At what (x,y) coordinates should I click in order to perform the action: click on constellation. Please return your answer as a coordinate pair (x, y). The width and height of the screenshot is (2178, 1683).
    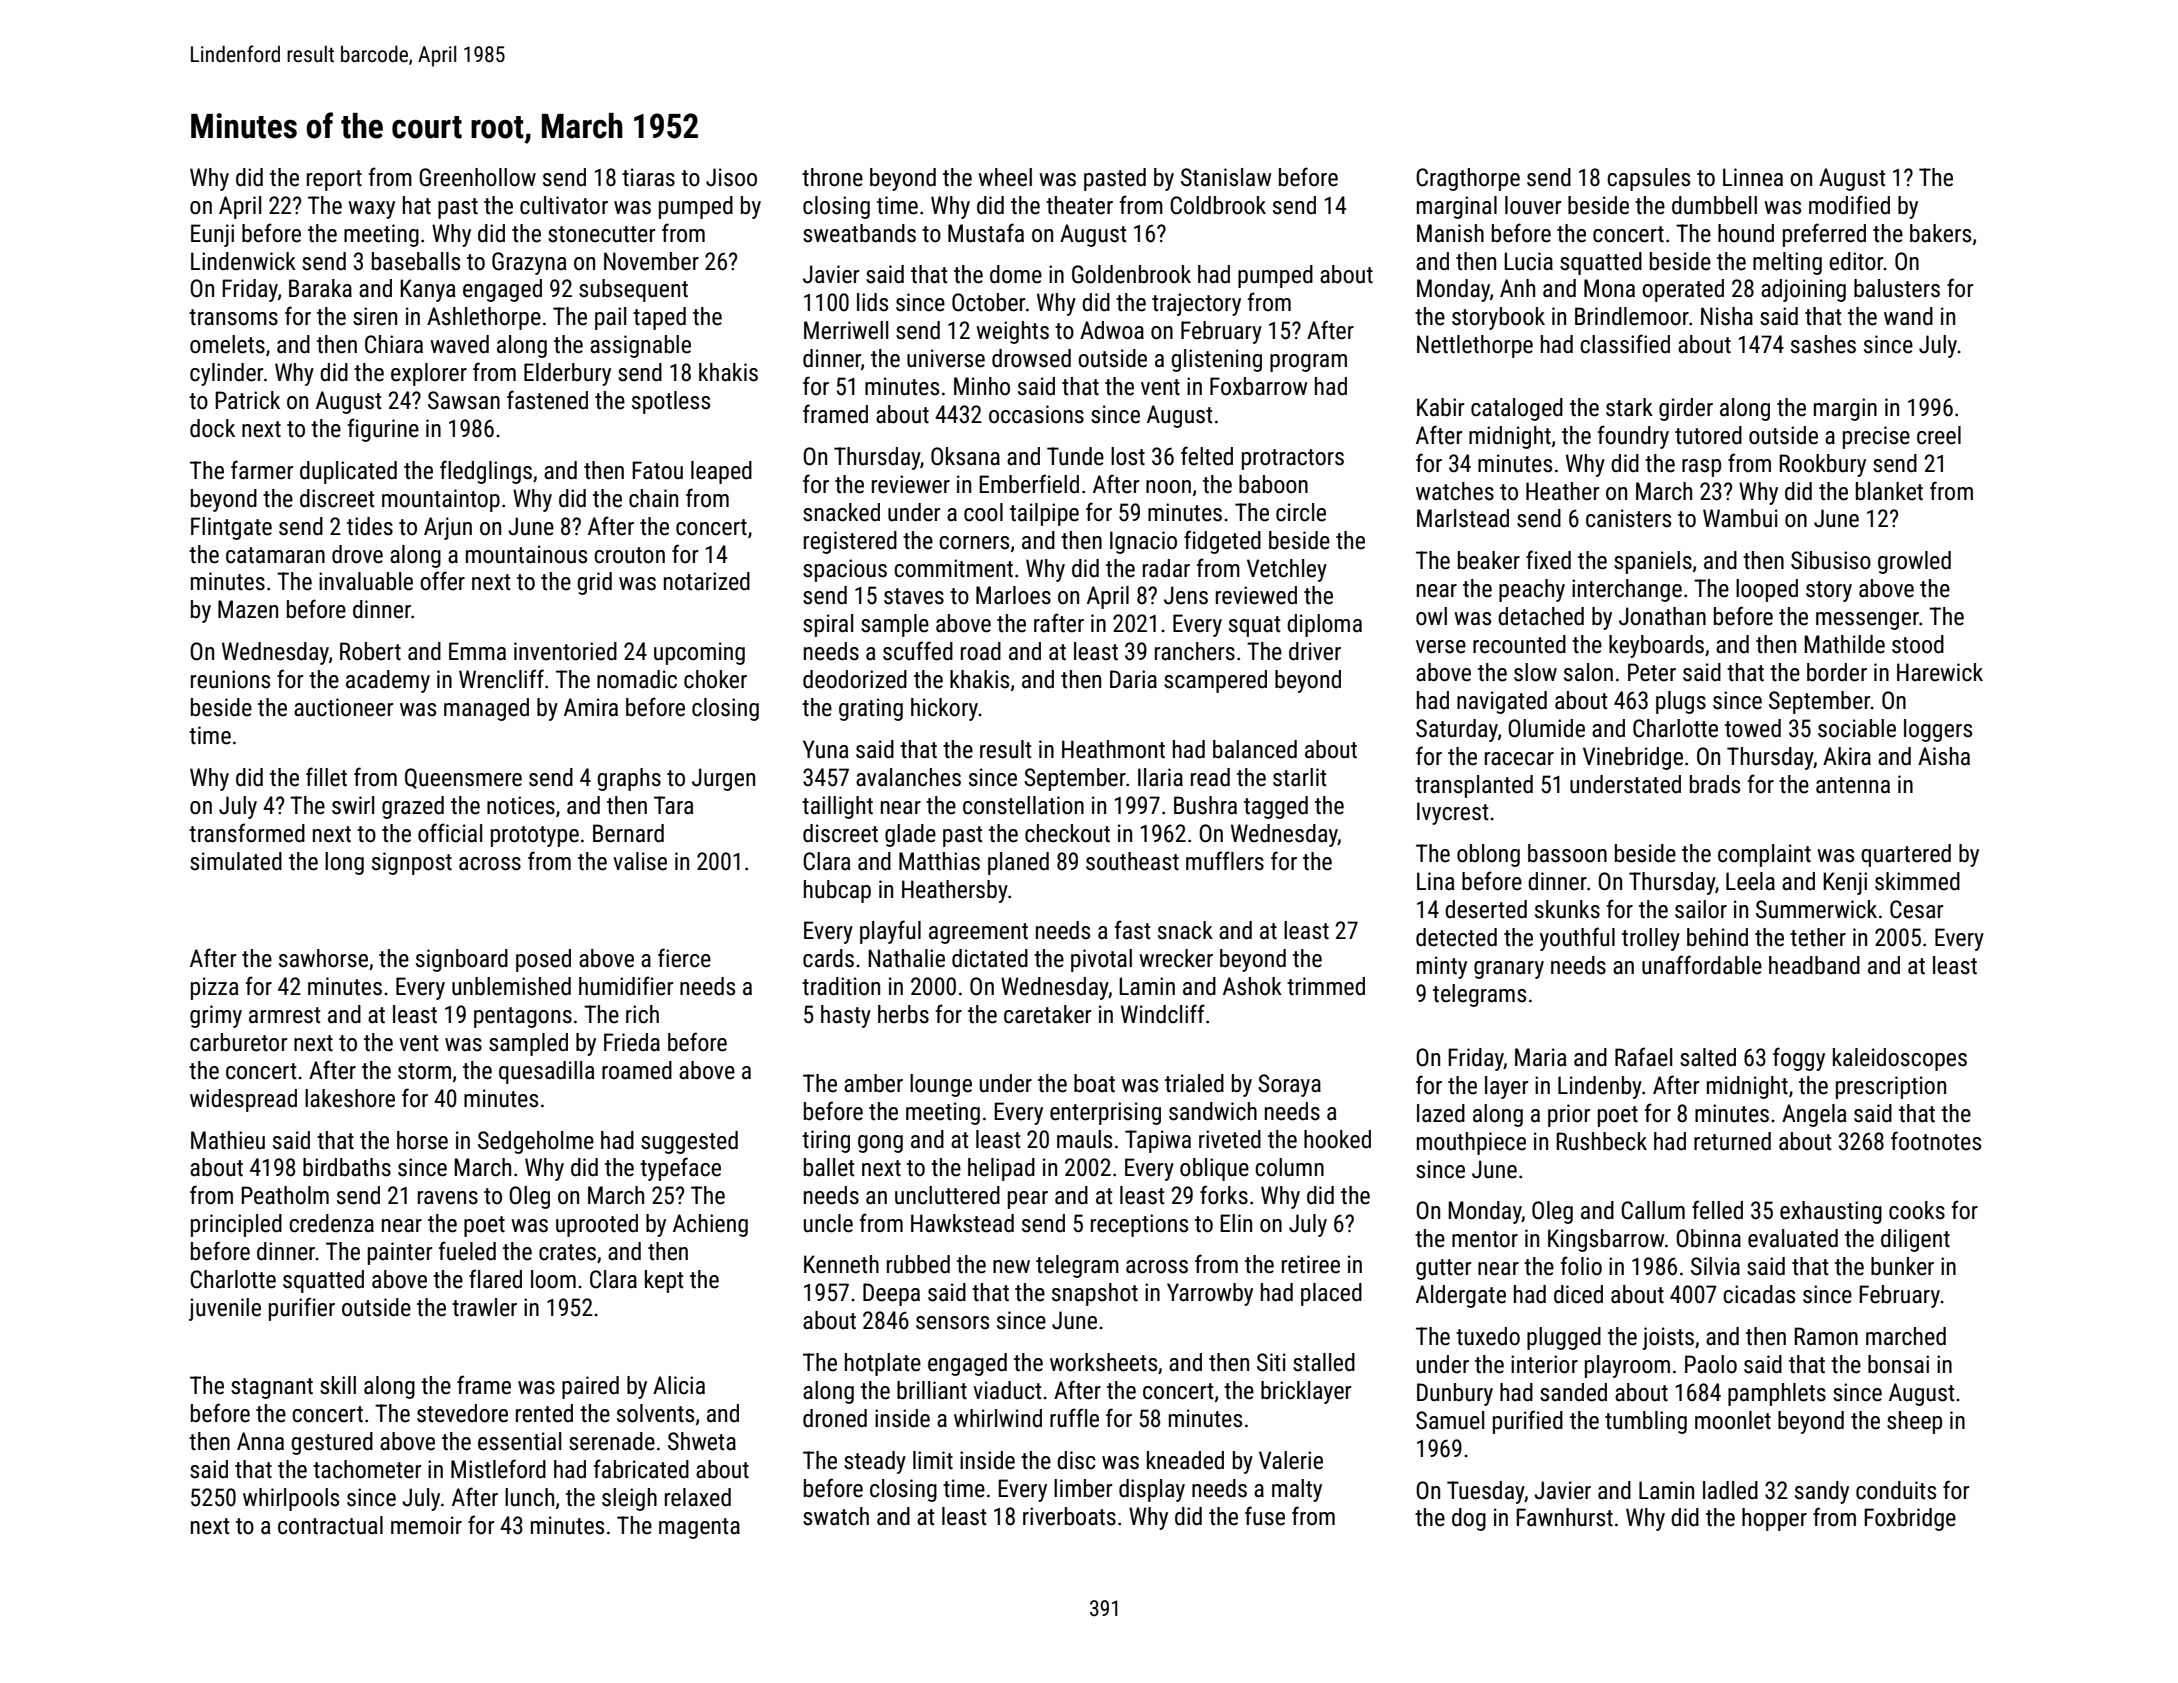
    Looking at the image, I should click on (1023, 805).
